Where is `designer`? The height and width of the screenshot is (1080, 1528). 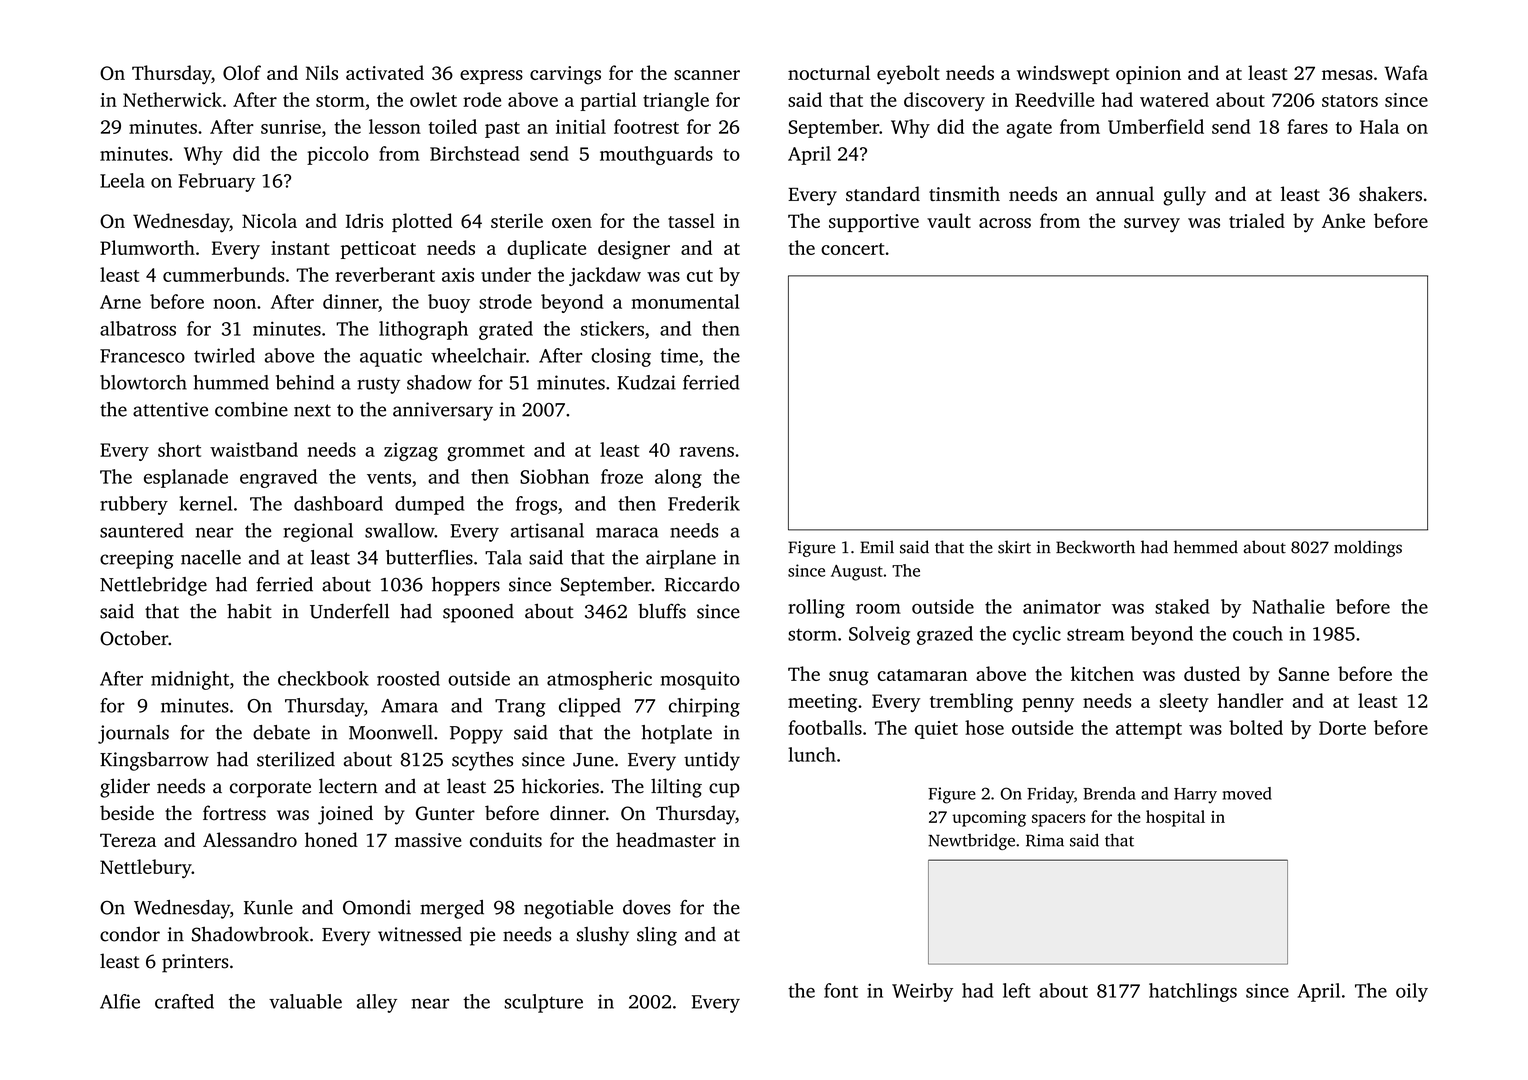 designer is located at coordinates (634, 250).
